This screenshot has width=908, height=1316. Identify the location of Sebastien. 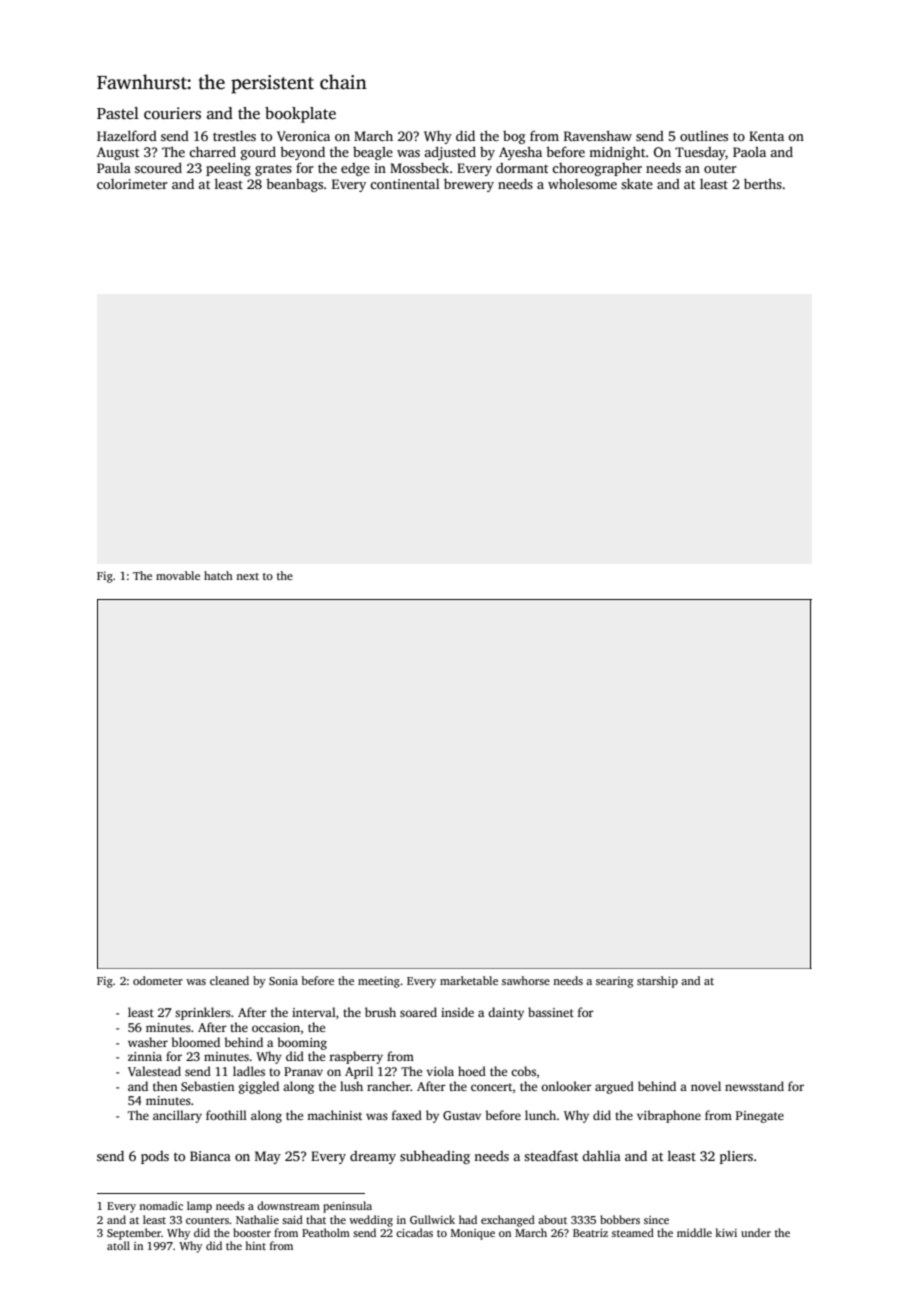
(207, 1086).
